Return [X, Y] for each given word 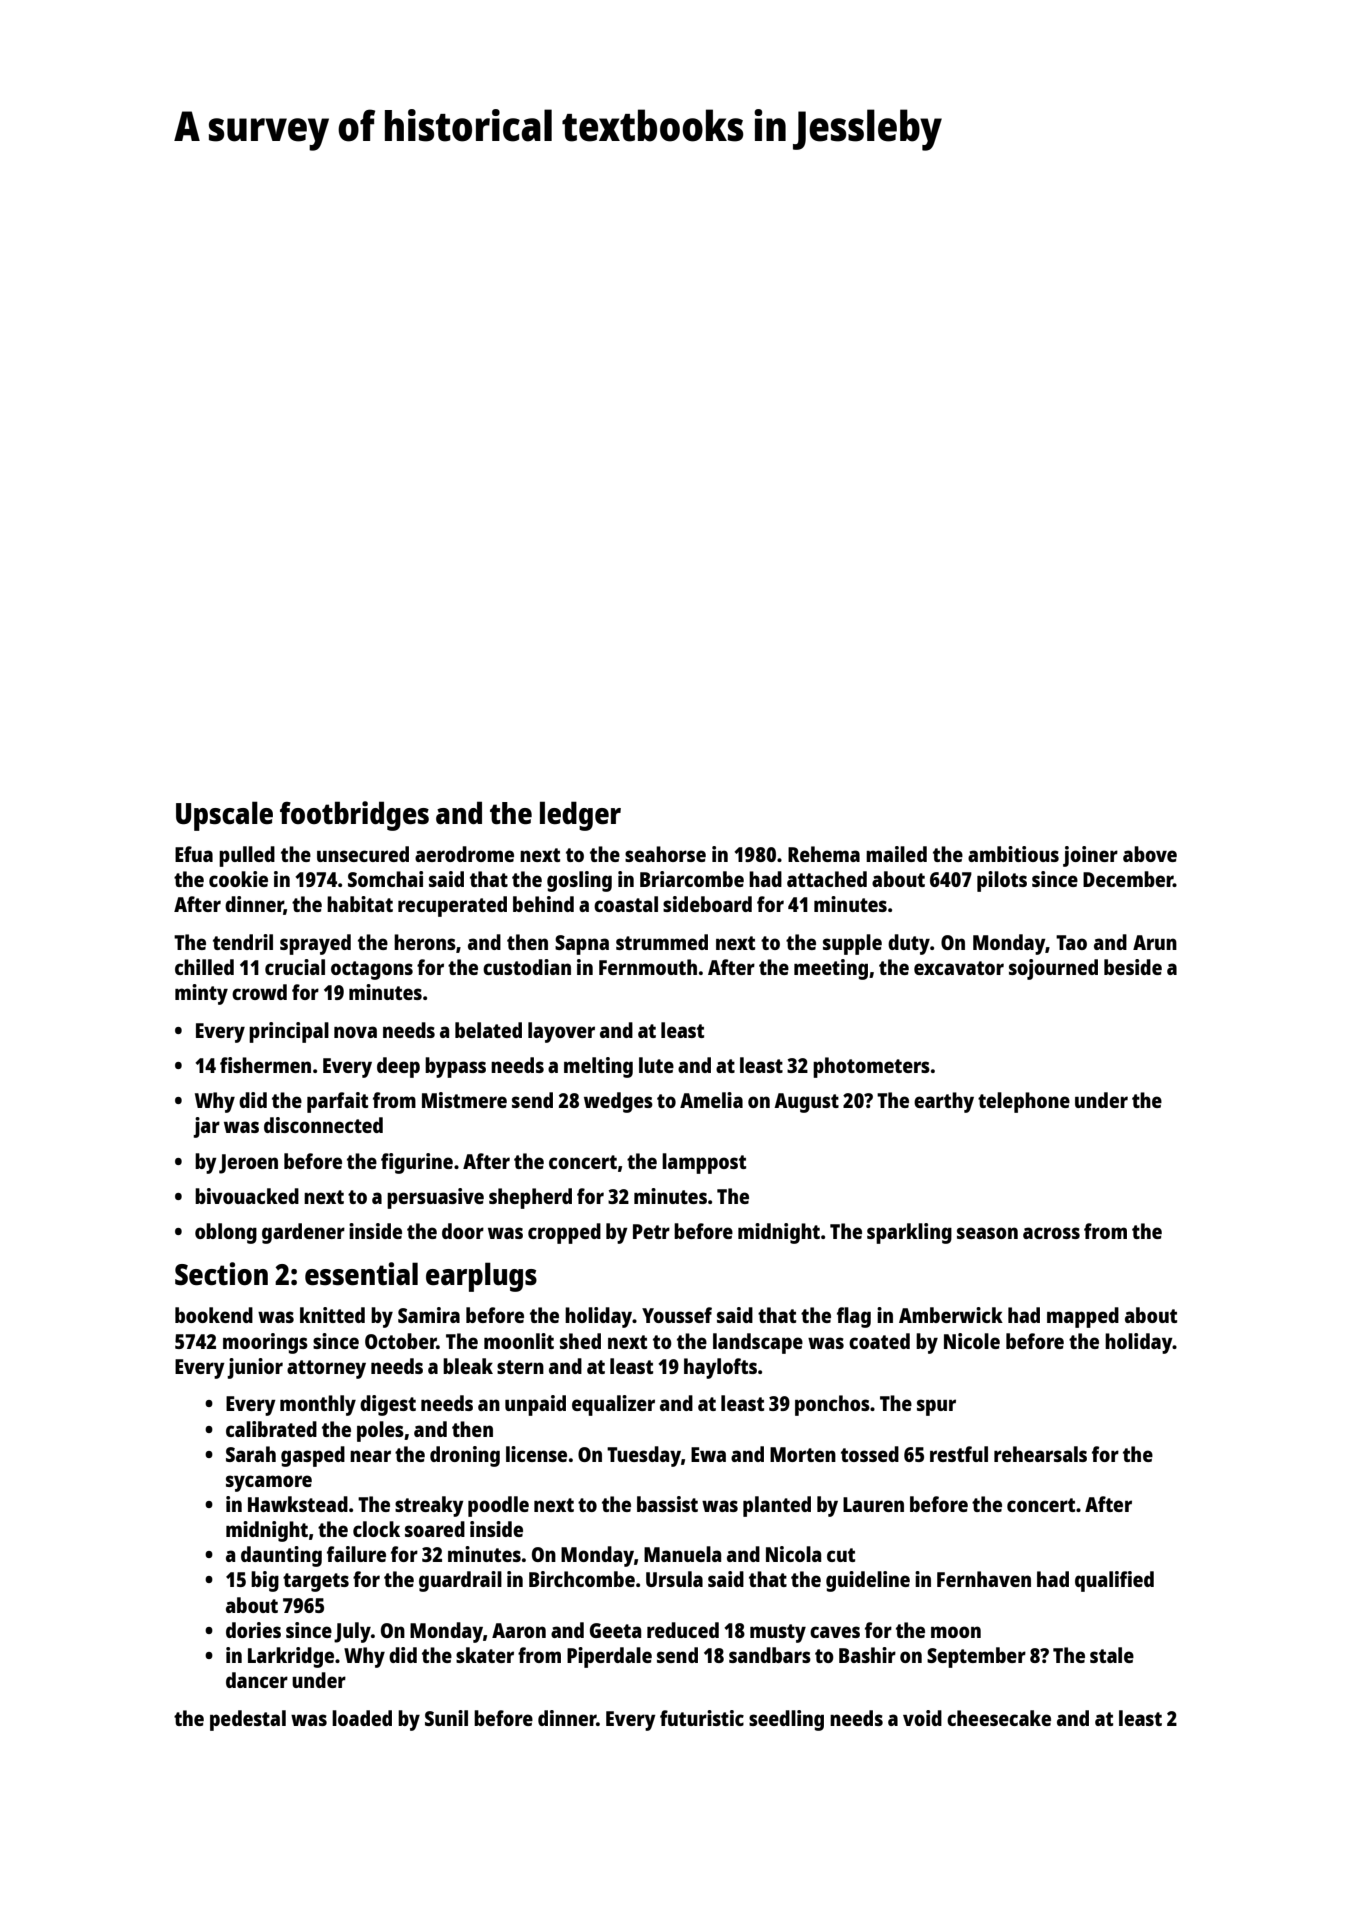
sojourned [1053, 969]
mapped [1083, 1317]
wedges [618, 1102]
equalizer [613, 1405]
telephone [1024, 1102]
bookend [214, 1315]
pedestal [248, 1720]
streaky [429, 1506]
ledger [580, 816]
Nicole [972, 1341]
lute [656, 1065]
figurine [417, 1163]
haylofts [720, 1368]
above [1150, 854]
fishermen [265, 1065]
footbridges [354, 816]
